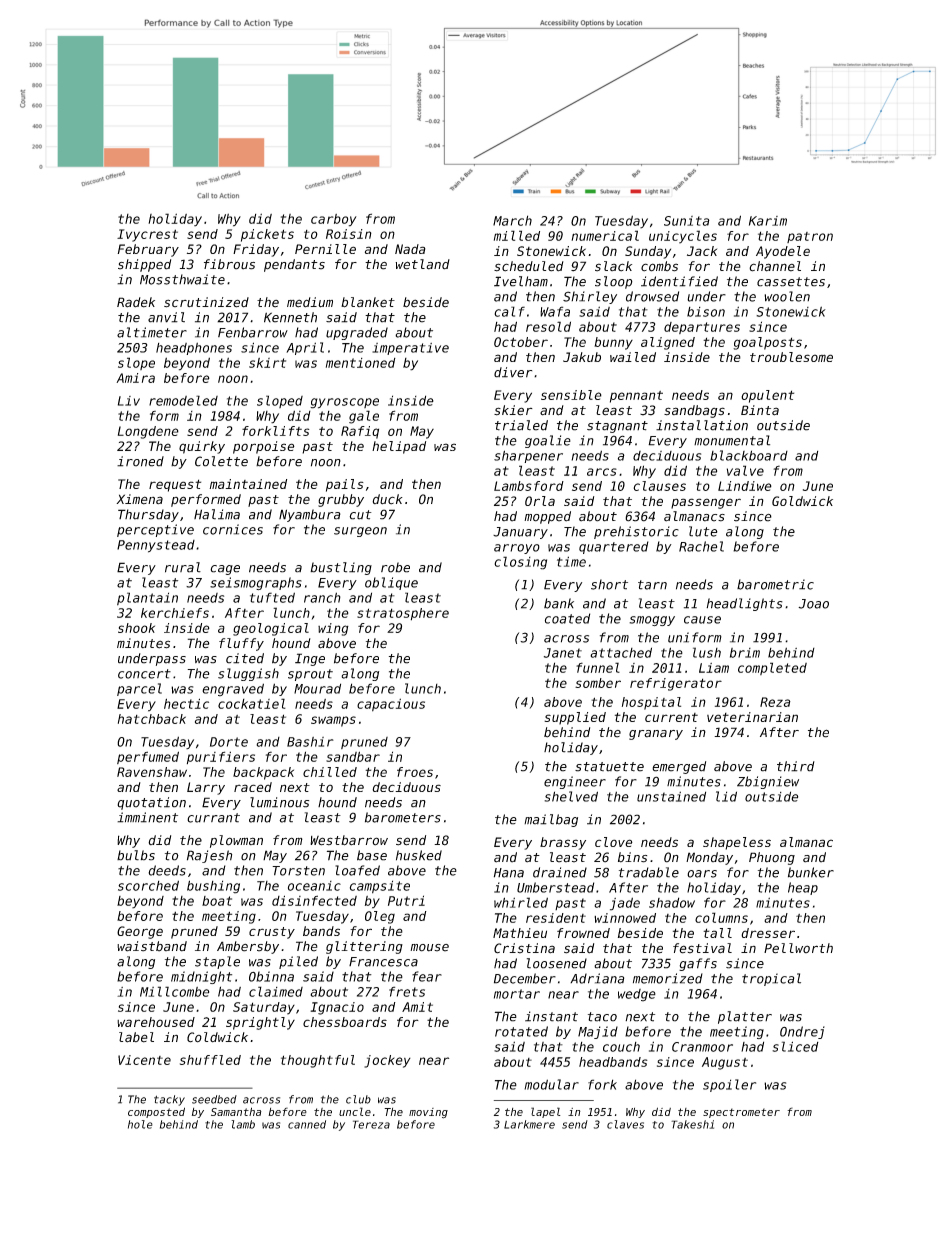 The height and width of the screenshot is (1233, 952). I want to click on hectic, so click(186, 703).
